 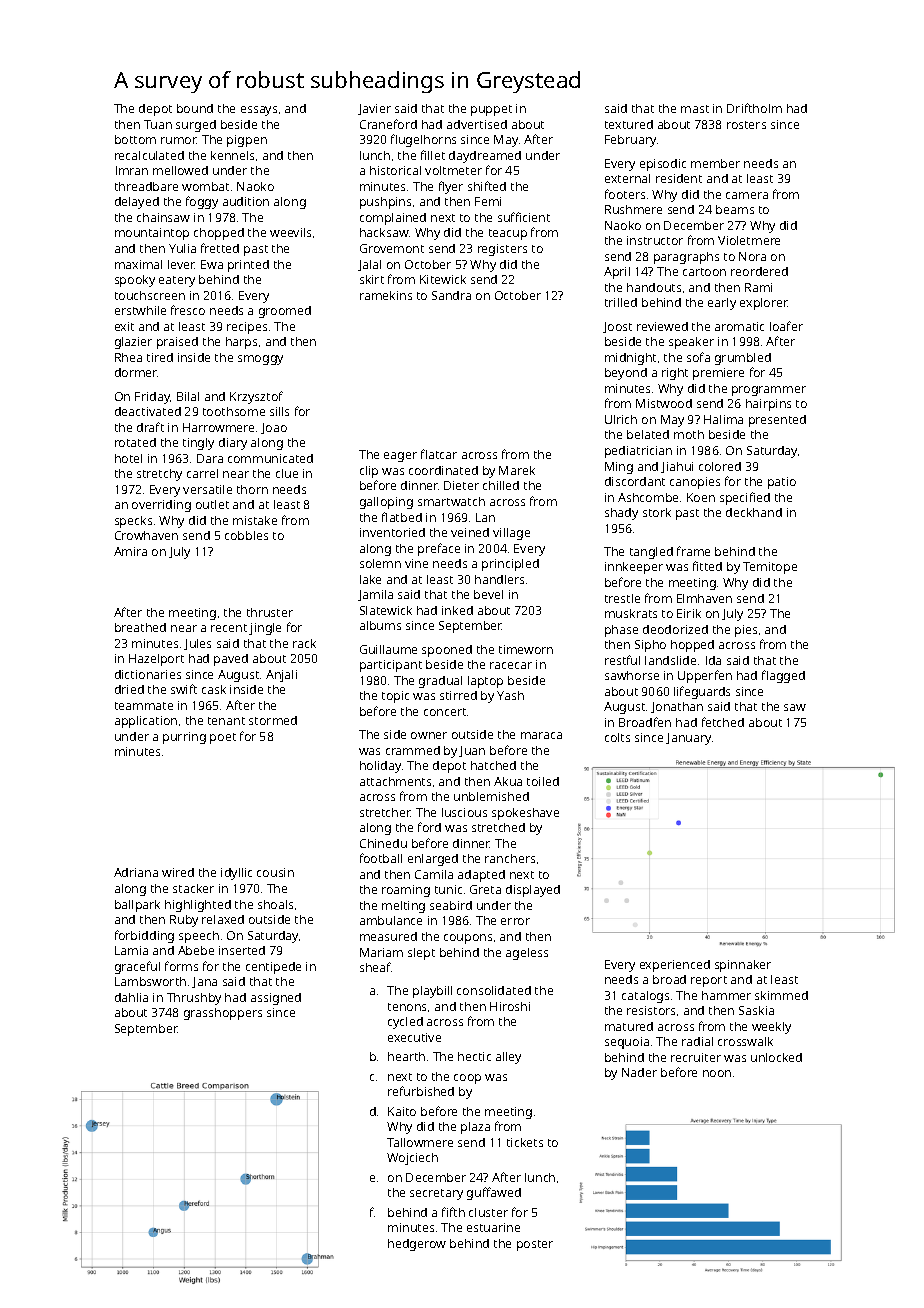 I want to click on episodic, so click(x=663, y=165).
